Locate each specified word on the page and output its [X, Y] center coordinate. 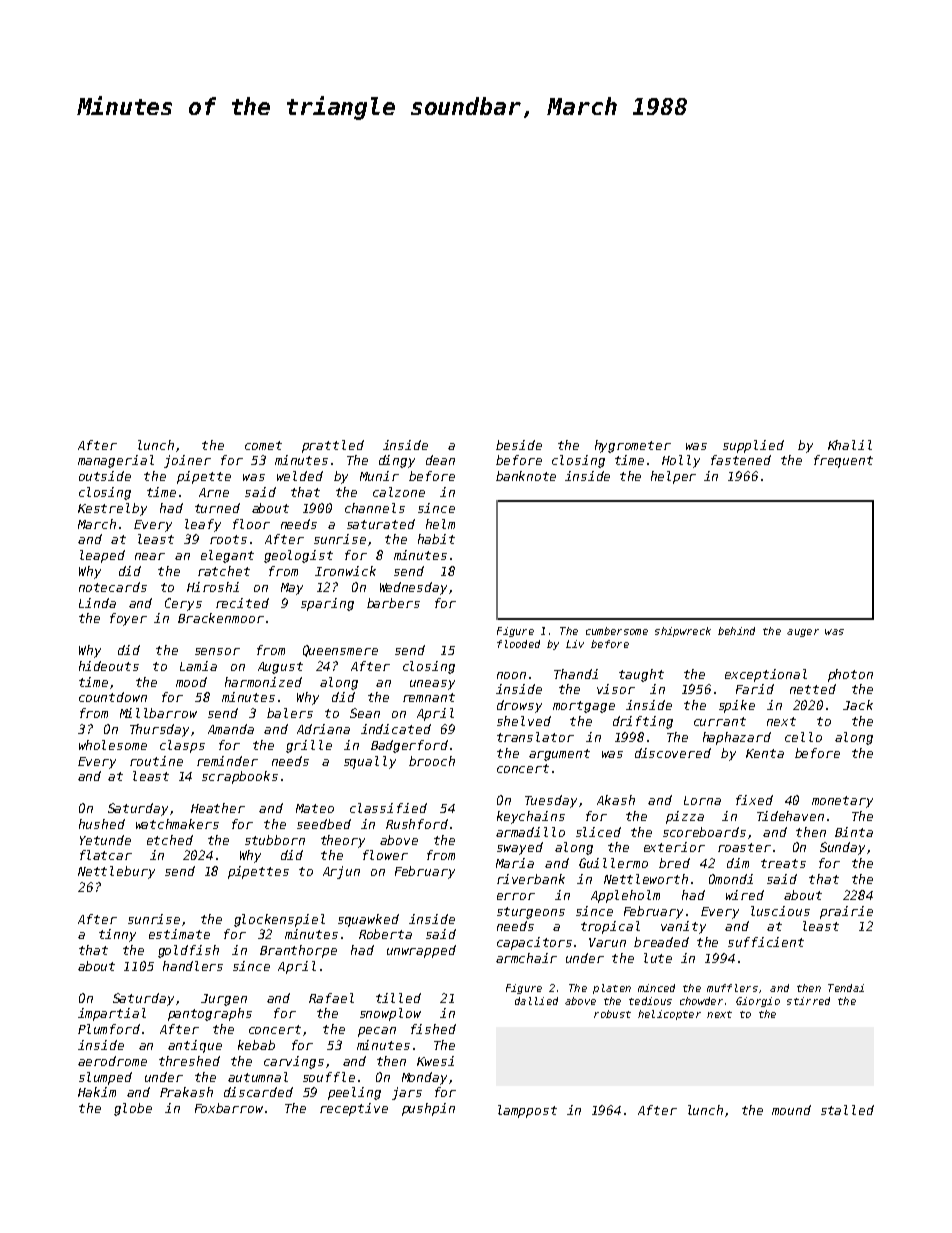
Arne [214, 492]
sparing [327, 604]
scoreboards [704, 832]
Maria [515, 863]
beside [519, 445]
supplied [753, 446]
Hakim [97, 1092]
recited [242, 603]
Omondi [731, 879]
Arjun [341, 872]
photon [850, 675]
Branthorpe [298, 951]
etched [170, 840]
